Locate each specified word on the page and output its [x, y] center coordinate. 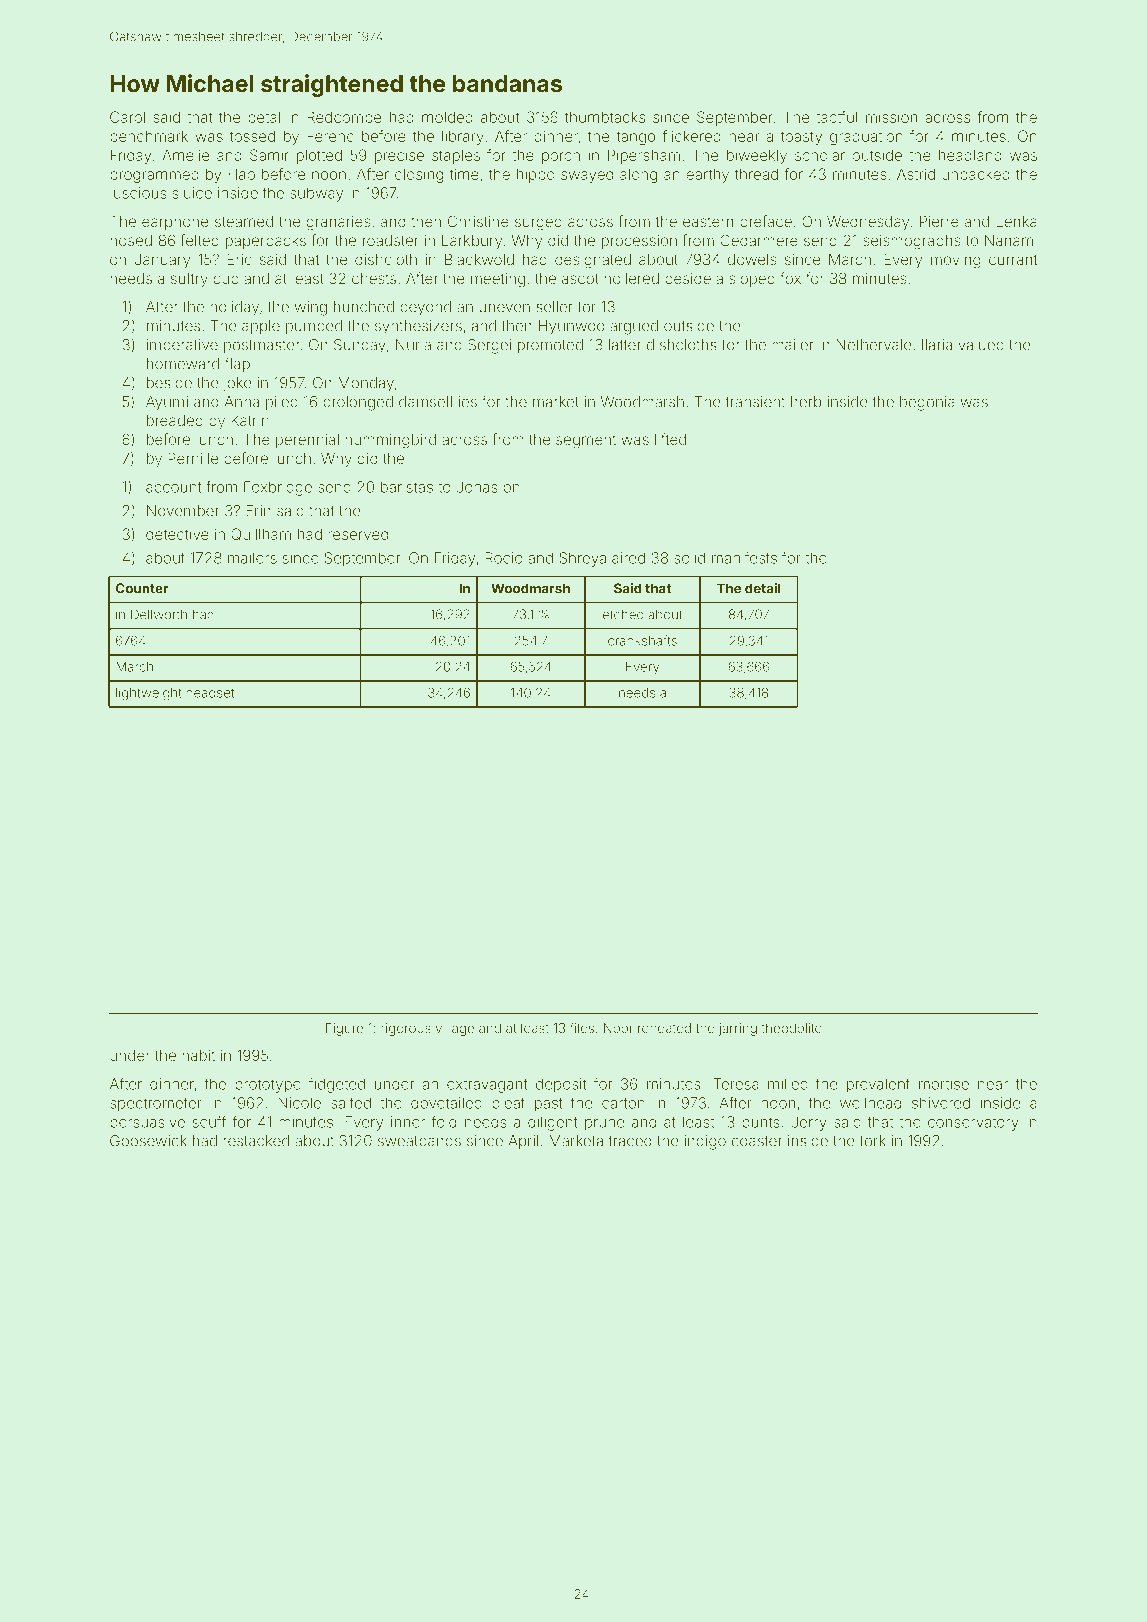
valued [981, 345]
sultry [189, 280]
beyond [425, 308]
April [523, 1142]
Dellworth [159, 614]
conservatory [973, 1124]
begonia [927, 403]
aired [628, 558]
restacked [256, 1141]
